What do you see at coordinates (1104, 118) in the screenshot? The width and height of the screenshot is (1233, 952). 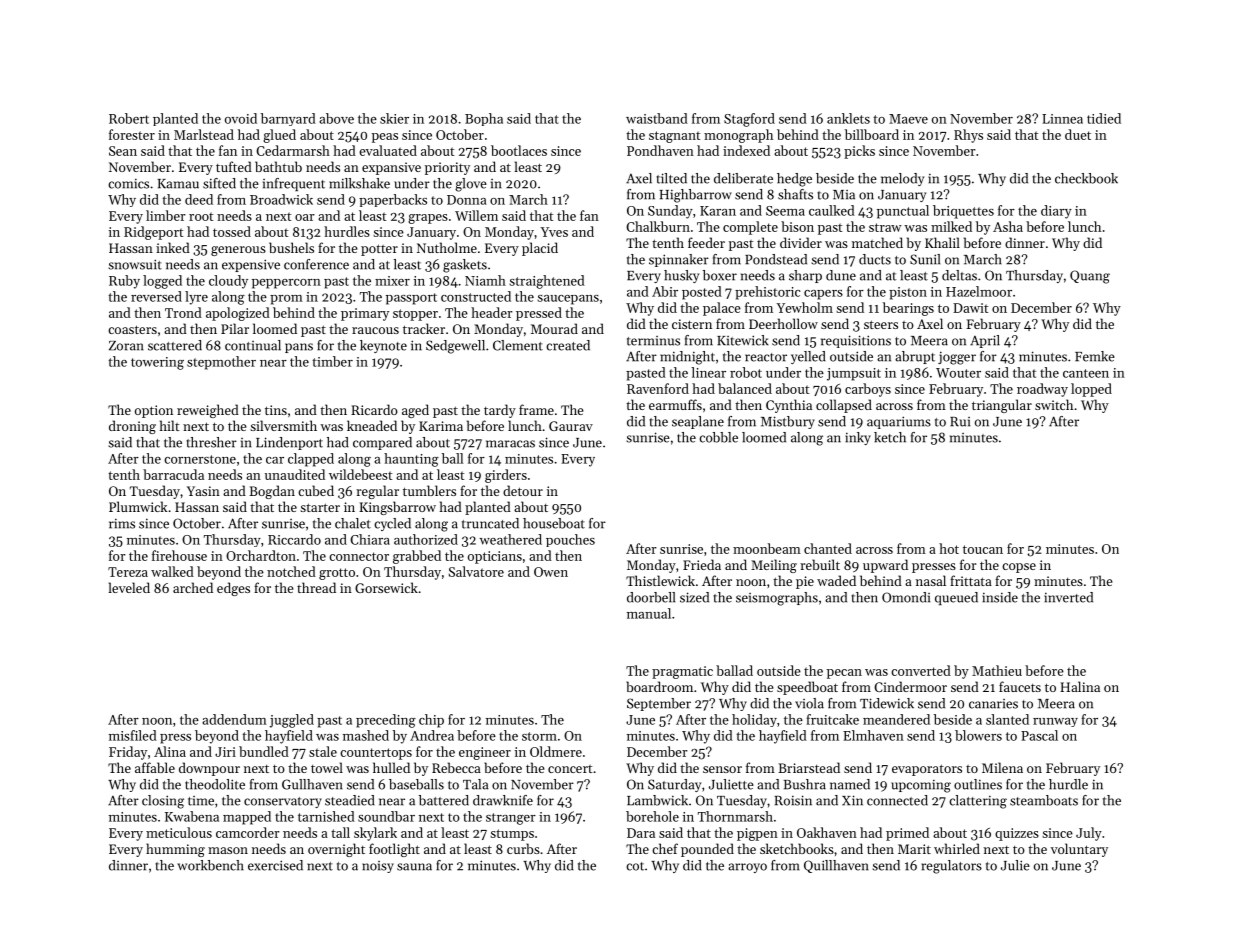 I see `tidied` at bounding box center [1104, 118].
